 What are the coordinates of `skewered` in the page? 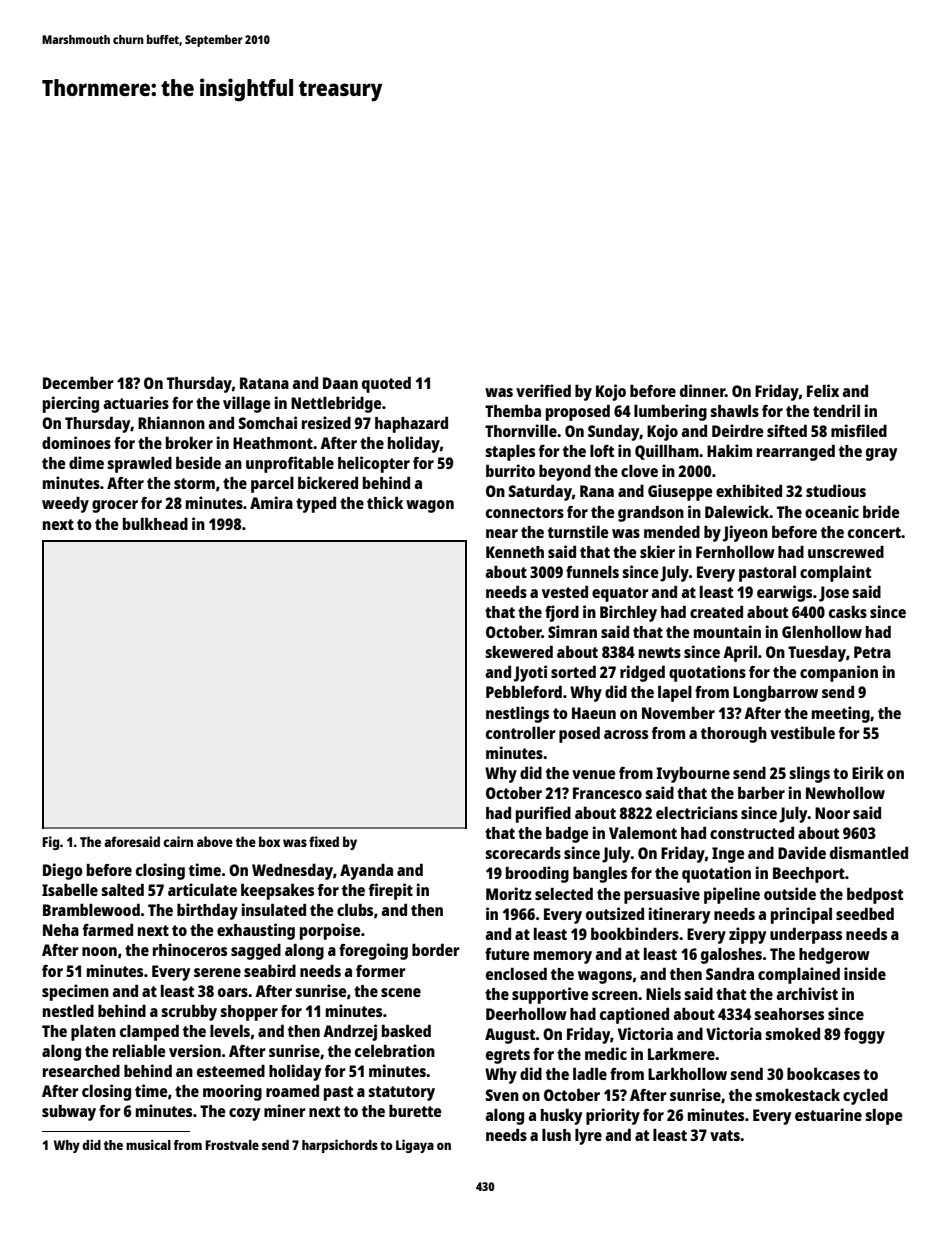 It's located at (519, 651).
